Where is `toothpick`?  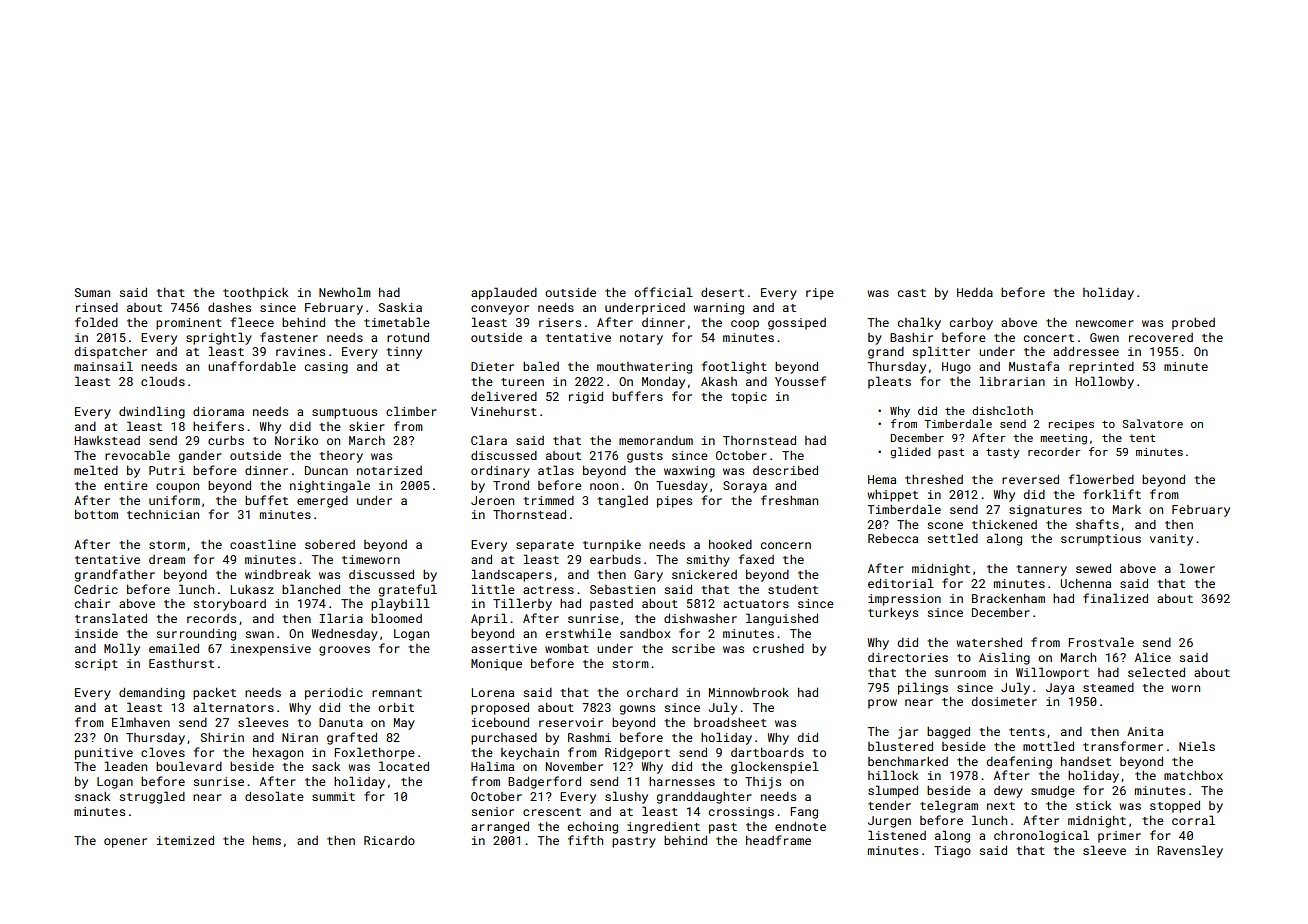 toothpick is located at coordinates (255, 294).
